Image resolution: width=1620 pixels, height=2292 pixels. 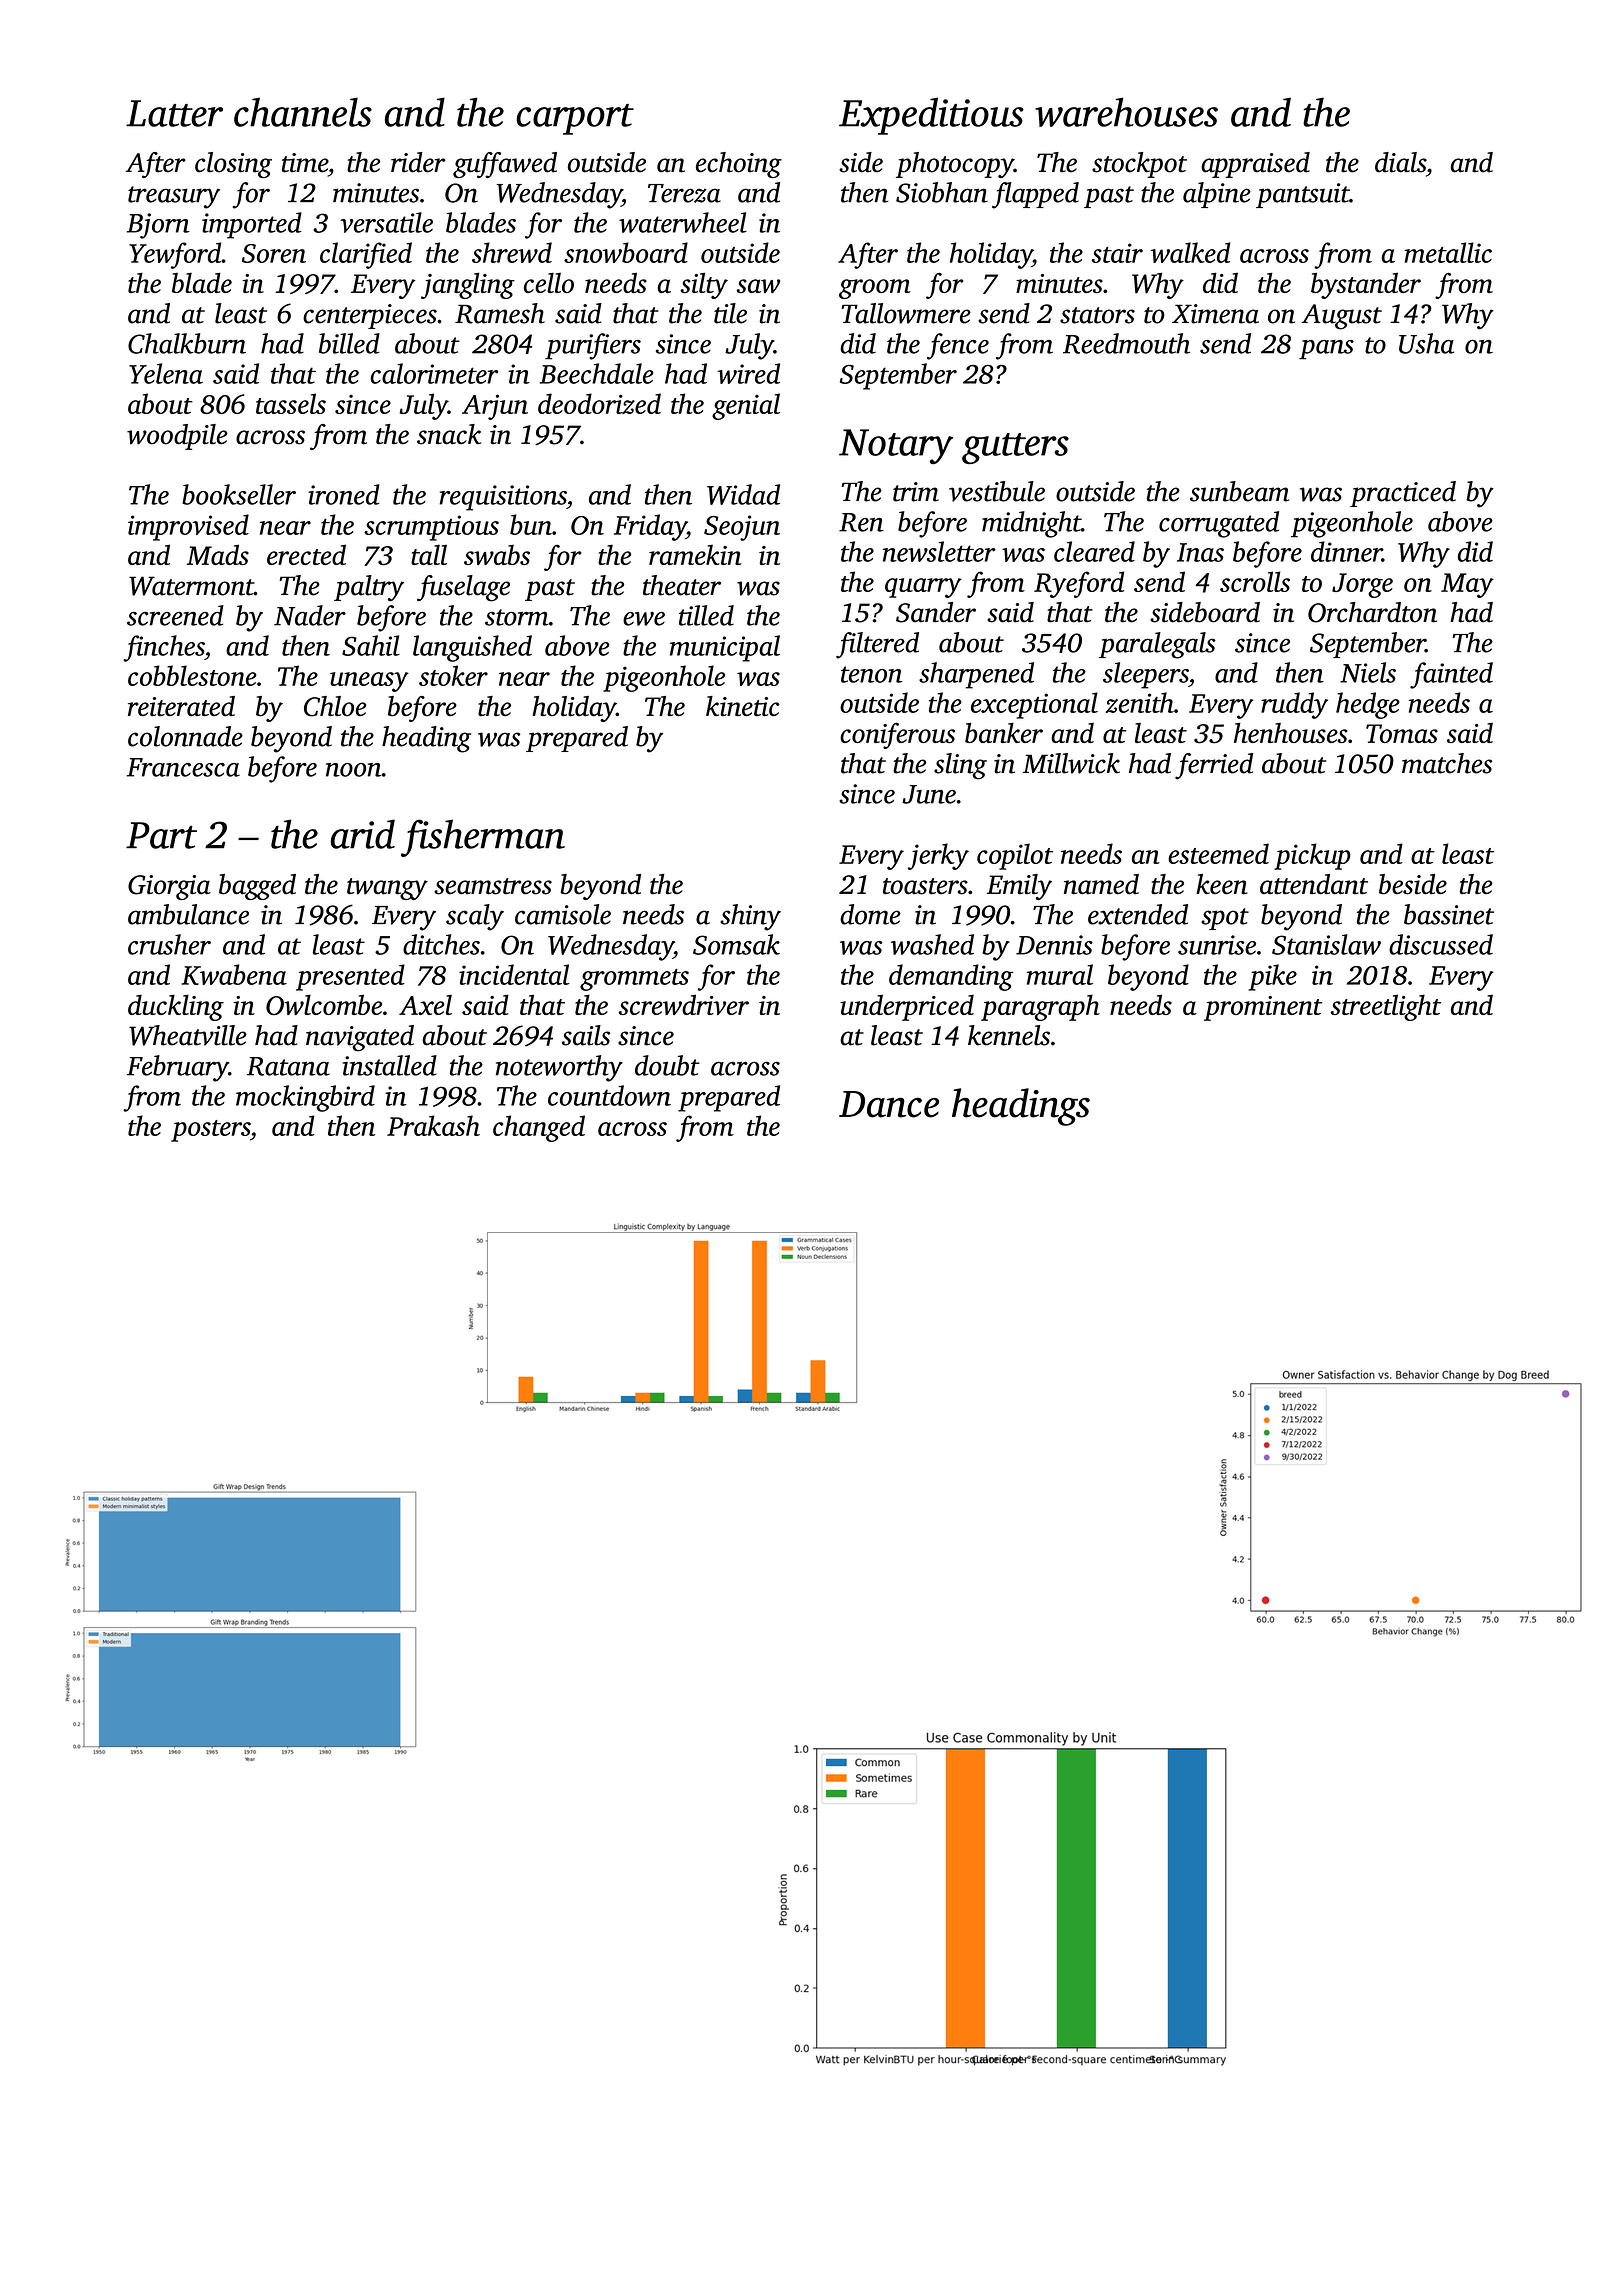 I want to click on photocopy, so click(x=955, y=165).
